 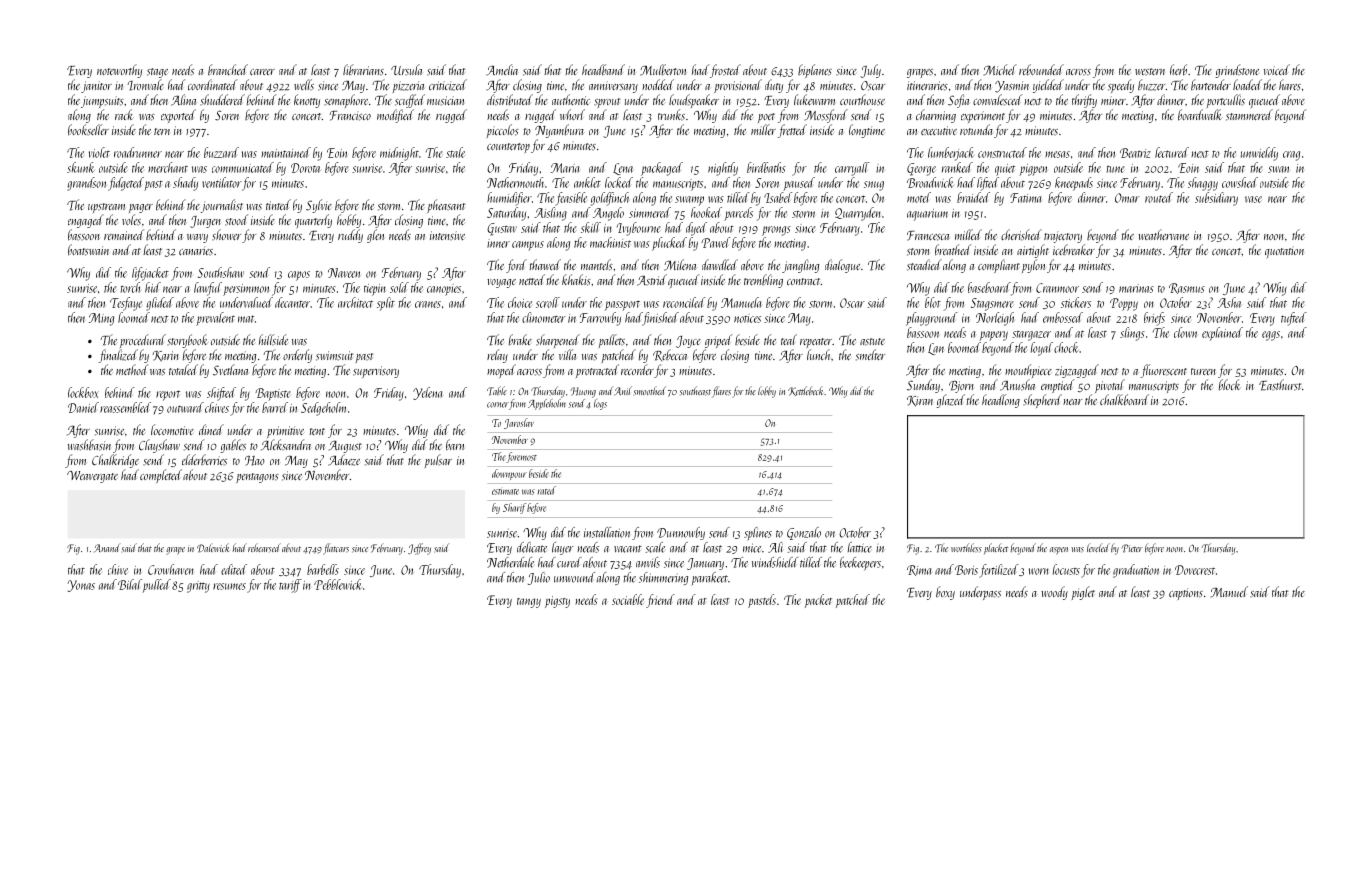 What do you see at coordinates (1041, 70) in the page?
I see `rebounded` at bounding box center [1041, 70].
